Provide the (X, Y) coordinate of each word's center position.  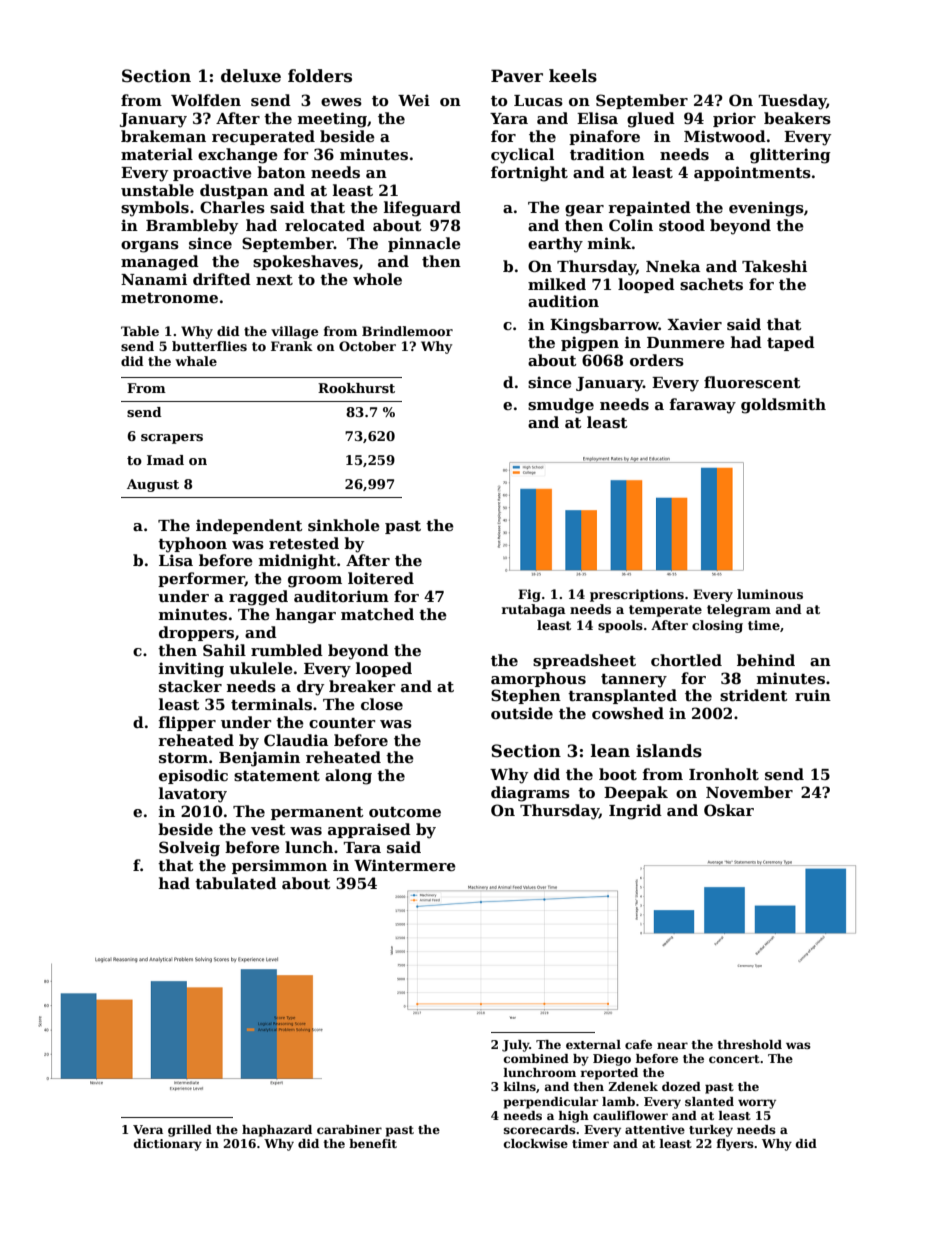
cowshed (628, 713)
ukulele (261, 668)
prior (734, 119)
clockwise (536, 1143)
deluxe (251, 76)
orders (657, 360)
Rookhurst (356, 388)
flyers (735, 1145)
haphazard (277, 1131)
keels (573, 76)
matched (377, 614)
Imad (165, 460)
